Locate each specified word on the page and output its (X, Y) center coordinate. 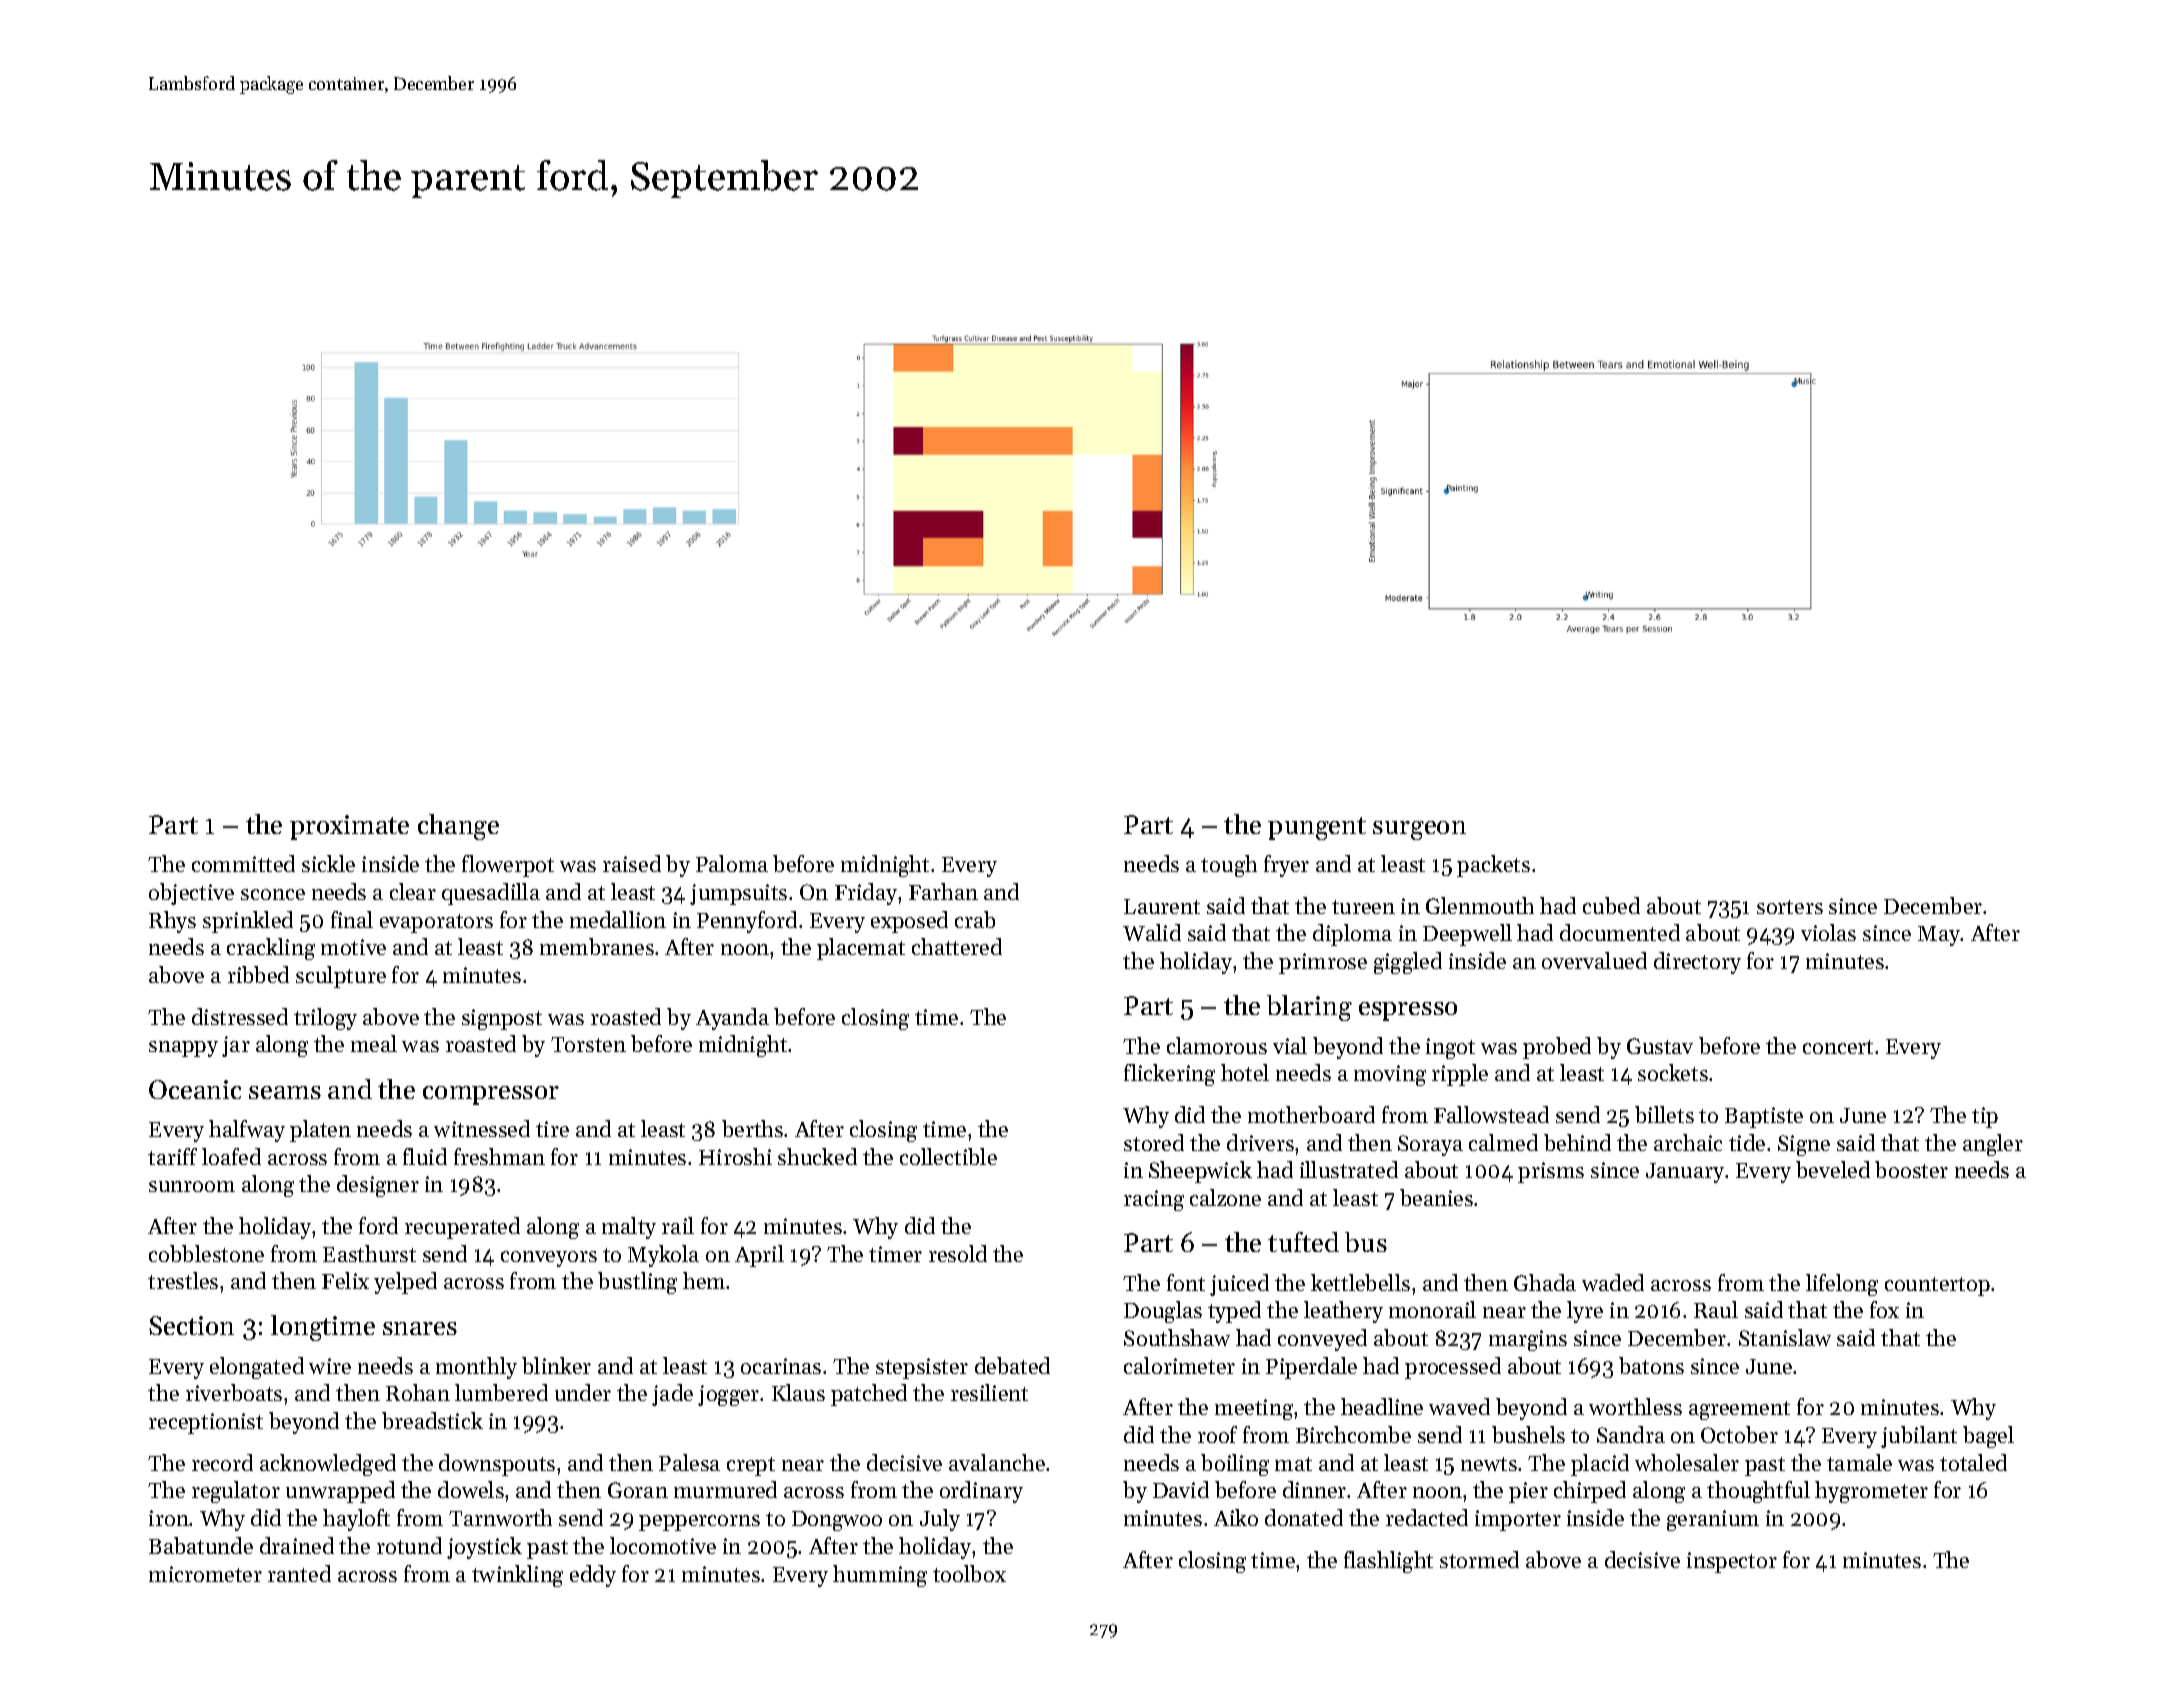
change (458, 827)
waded (1613, 1282)
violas (1828, 932)
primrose (1323, 963)
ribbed (258, 974)
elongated (257, 1368)
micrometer (205, 1574)
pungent (1317, 828)
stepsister (922, 1368)
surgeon (1419, 830)
